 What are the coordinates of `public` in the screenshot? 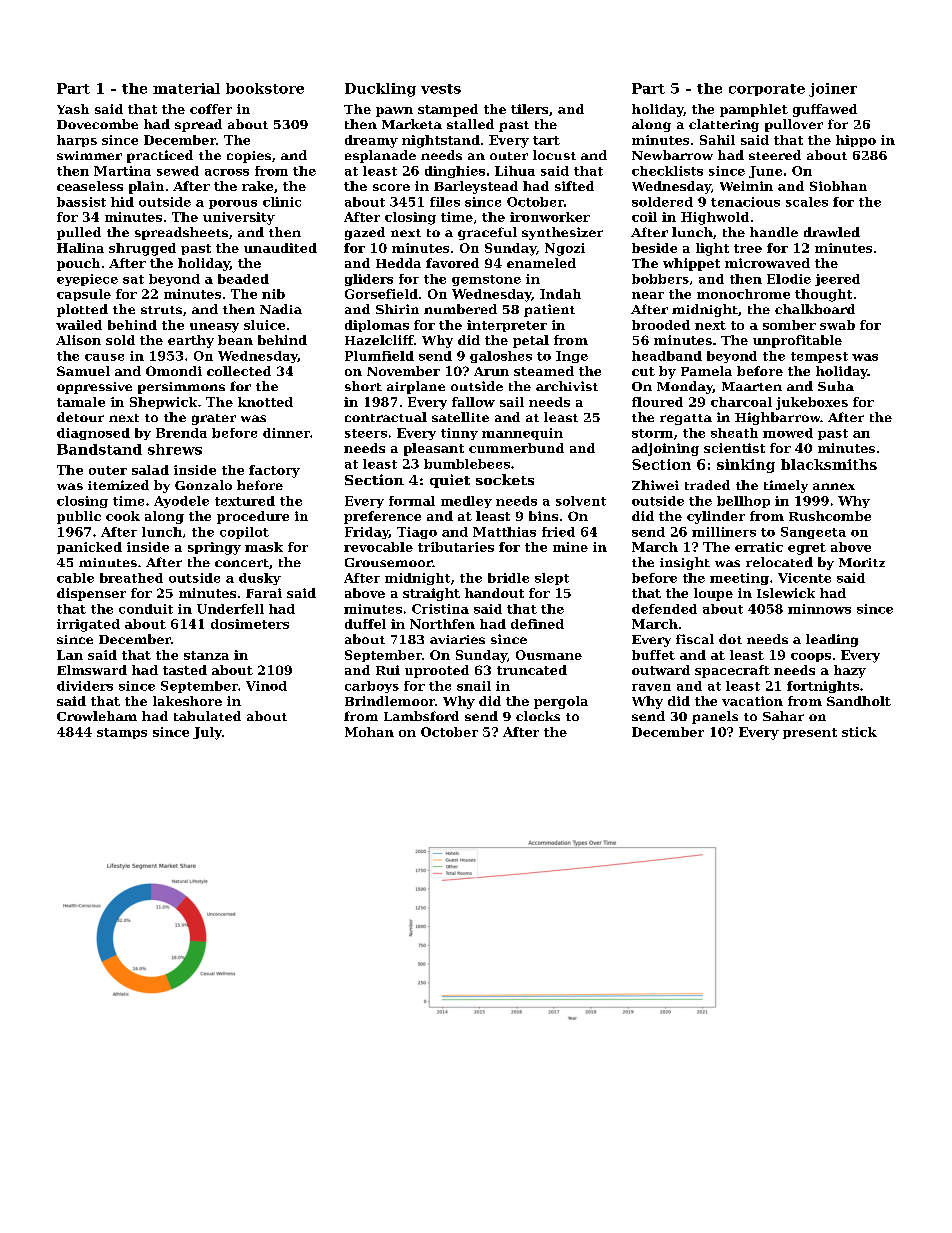 It's located at (79, 517).
